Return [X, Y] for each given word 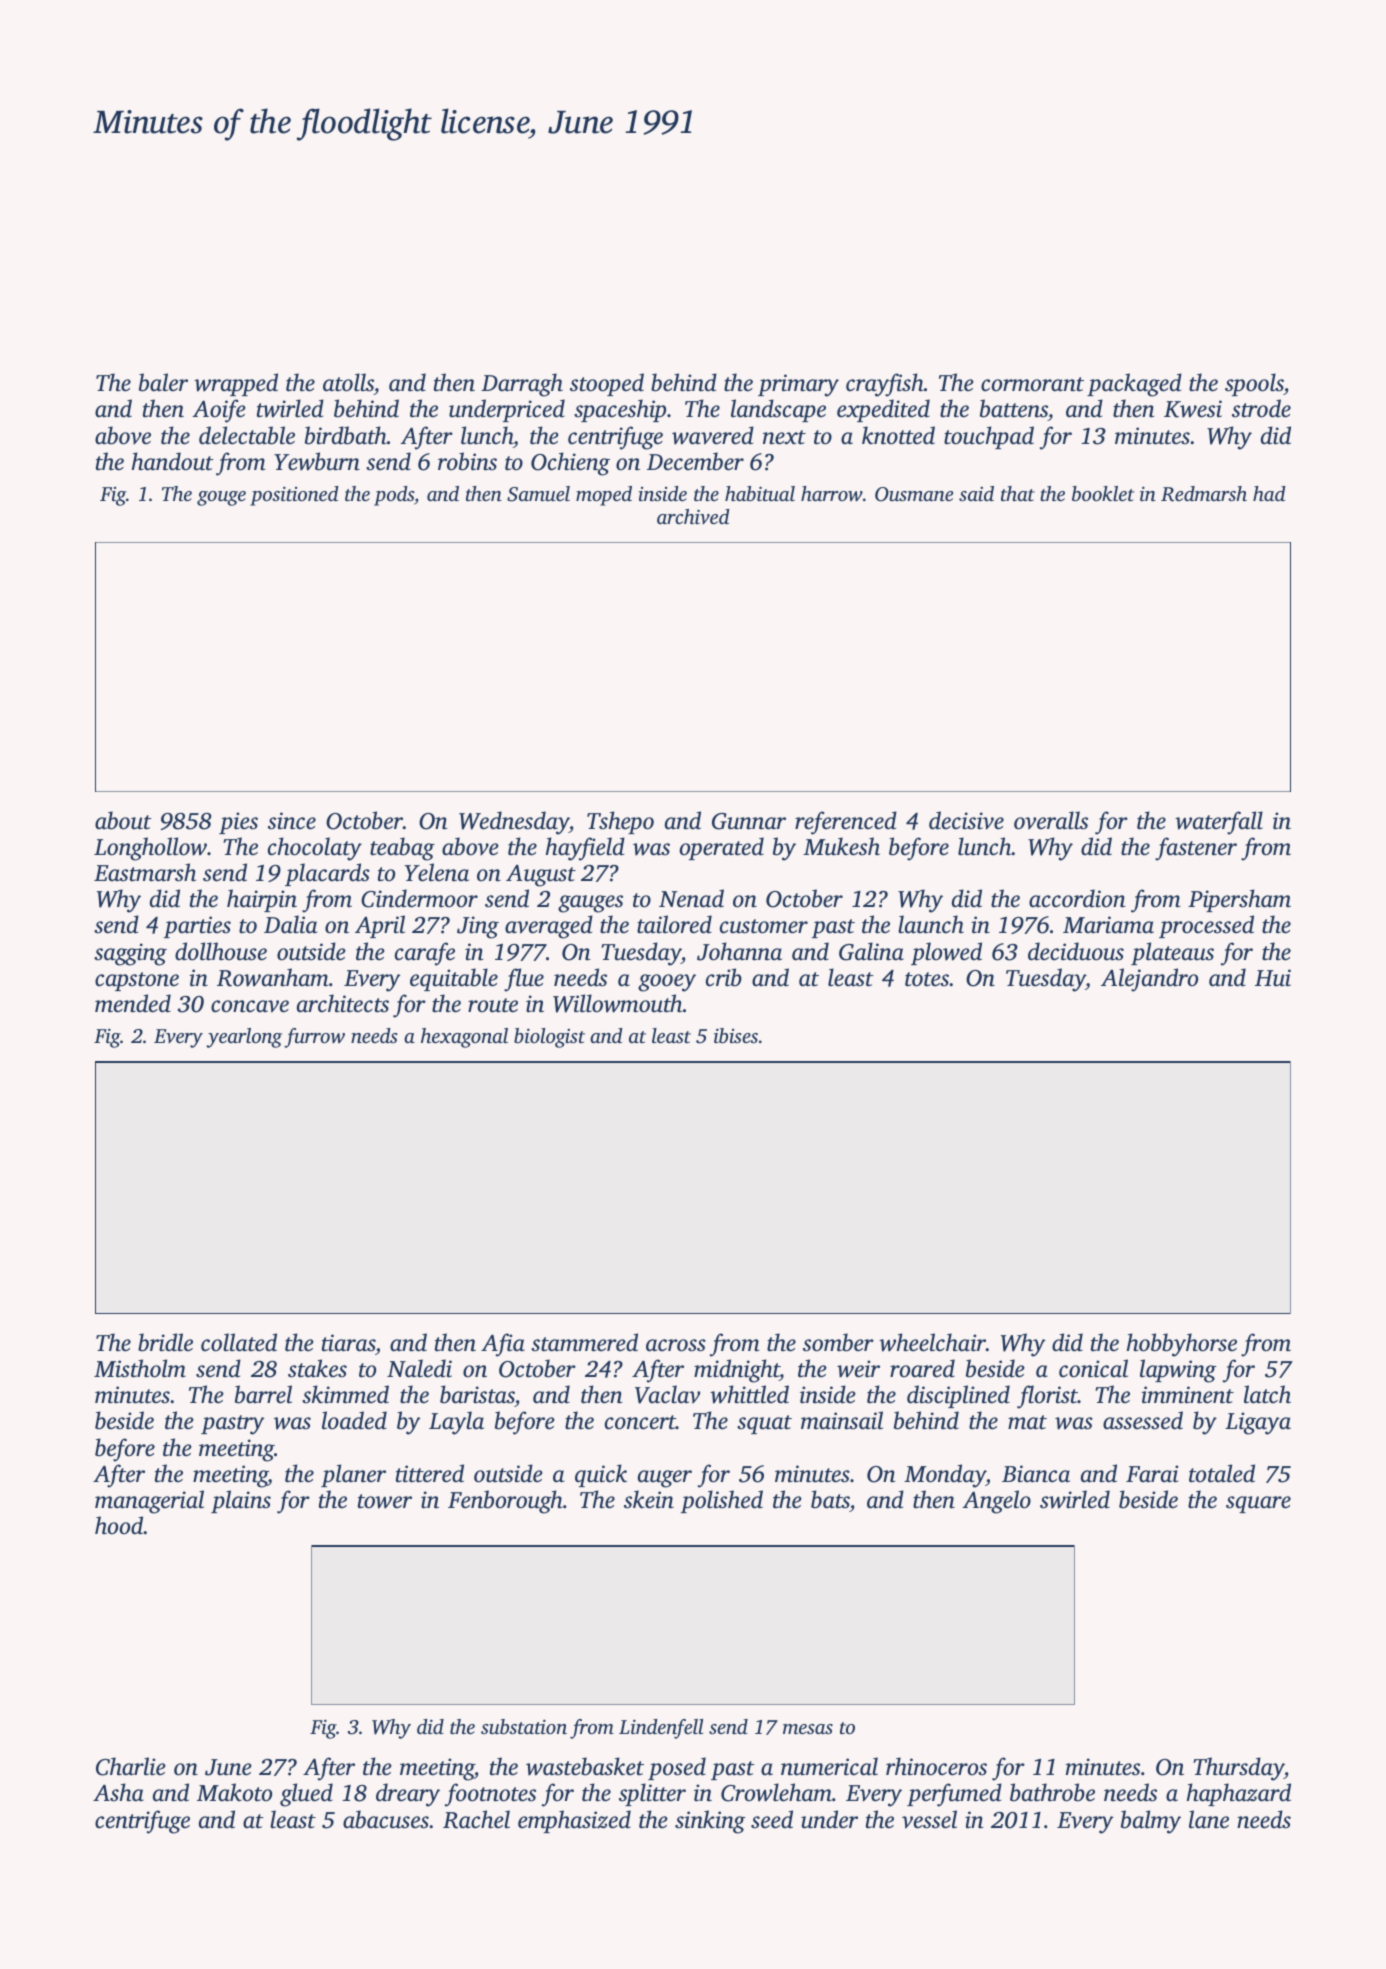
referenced [846, 823]
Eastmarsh [145, 872]
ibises [736, 1035]
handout [172, 461]
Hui [1273, 978]
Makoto [234, 1792]
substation [524, 1726]
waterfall [1219, 823]
